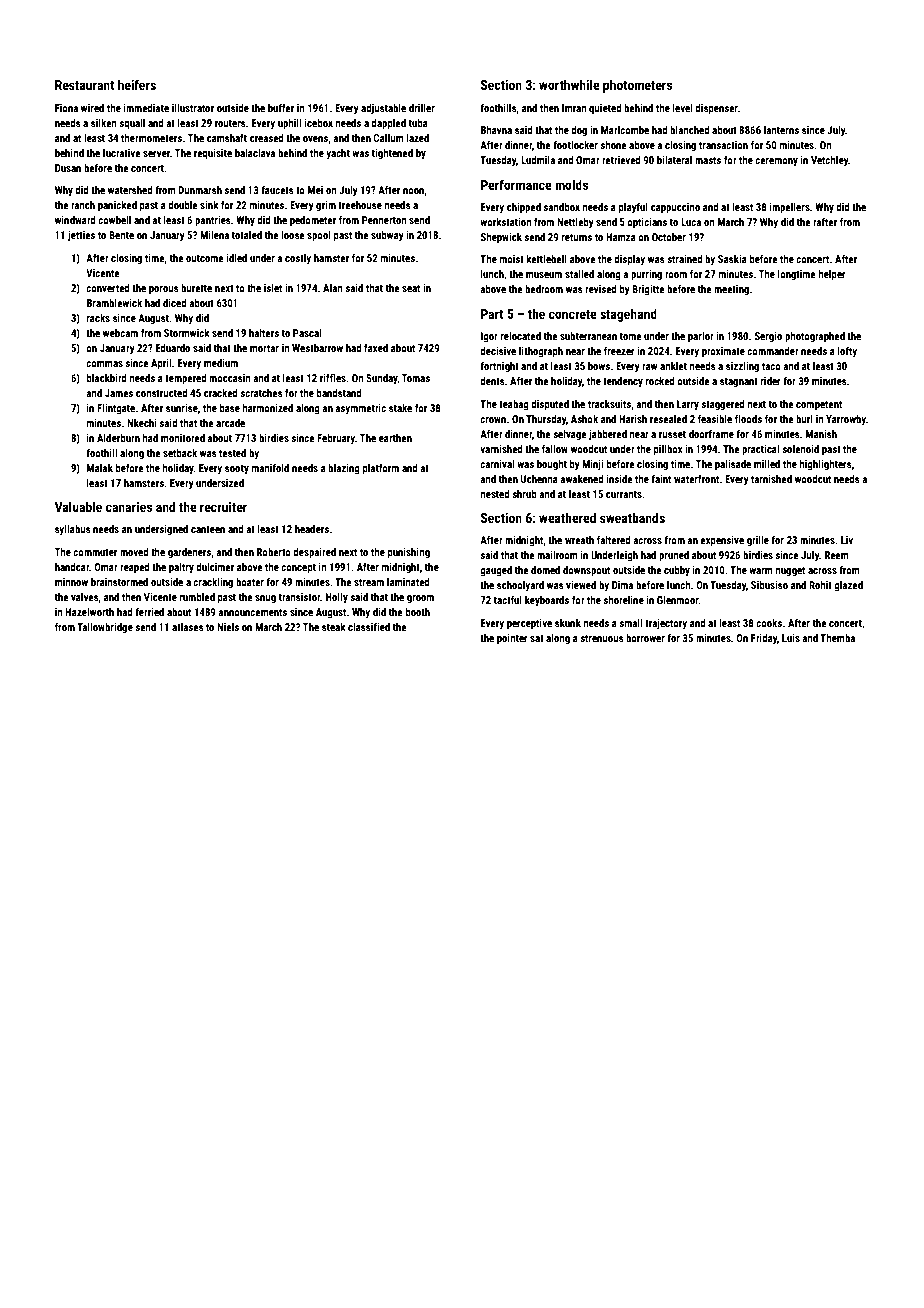 The width and height of the image is (924, 1308). I want to click on taco, so click(771, 366).
